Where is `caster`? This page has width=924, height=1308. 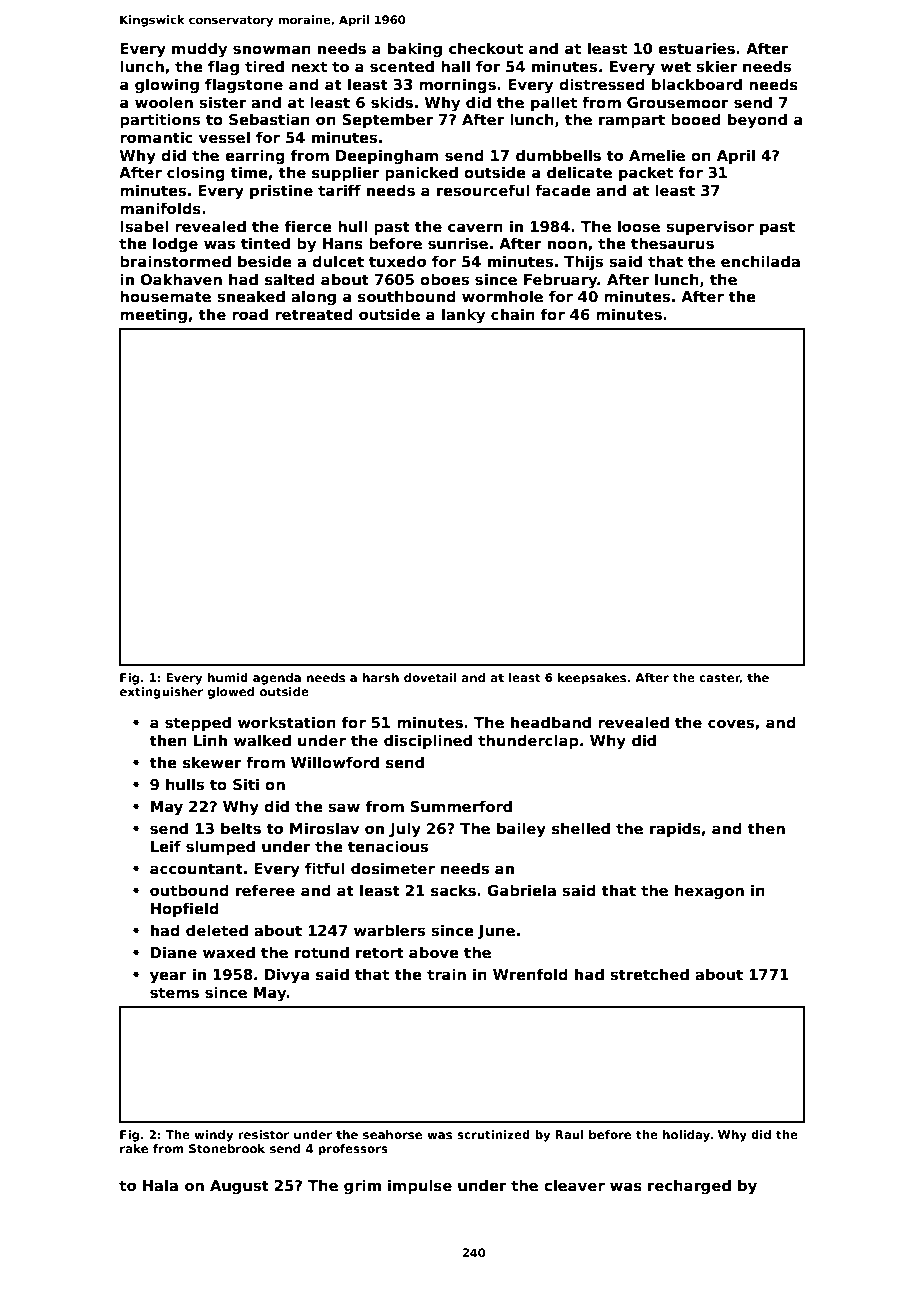 caster is located at coordinates (719, 678).
